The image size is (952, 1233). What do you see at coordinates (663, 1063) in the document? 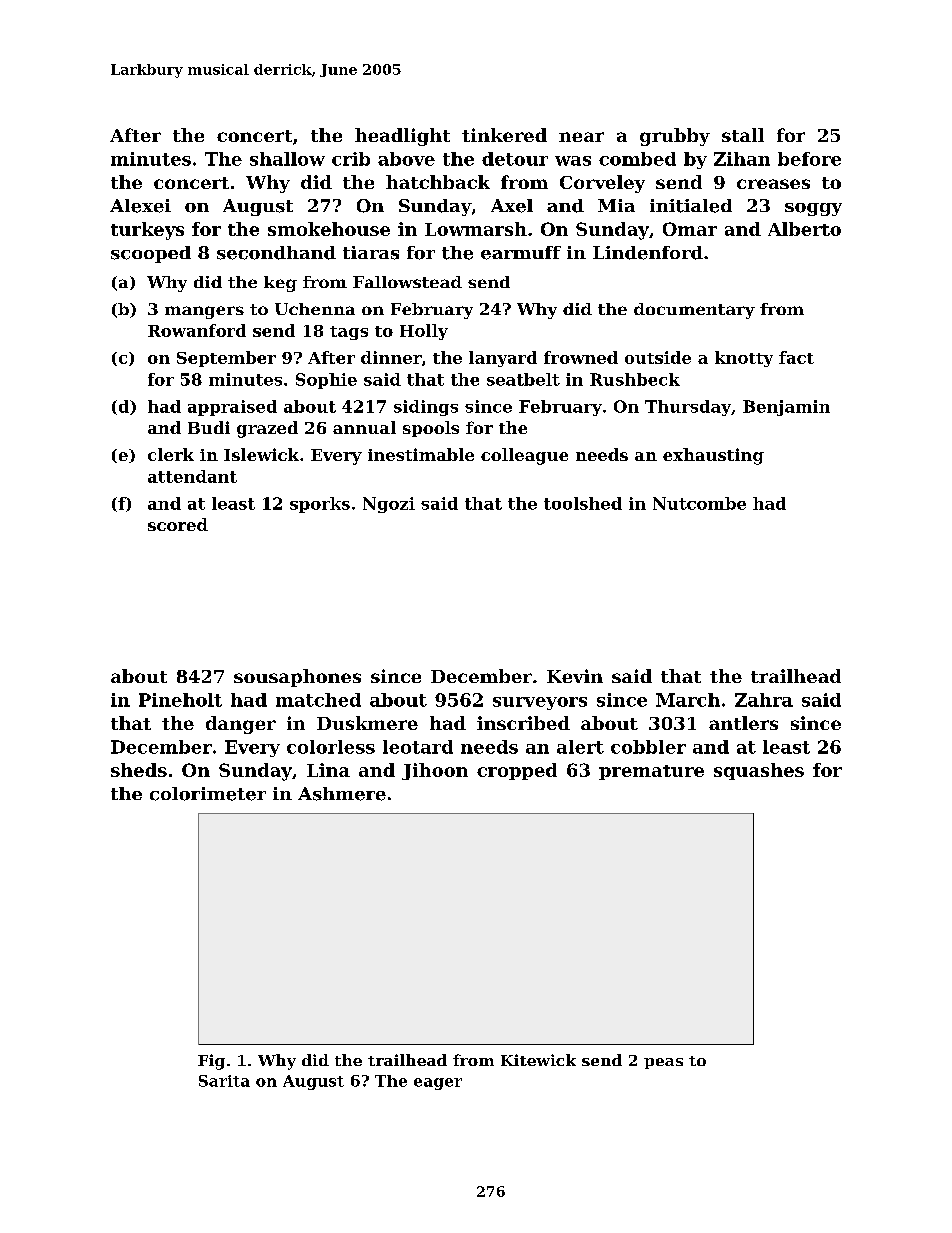
I see `peas` at bounding box center [663, 1063].
